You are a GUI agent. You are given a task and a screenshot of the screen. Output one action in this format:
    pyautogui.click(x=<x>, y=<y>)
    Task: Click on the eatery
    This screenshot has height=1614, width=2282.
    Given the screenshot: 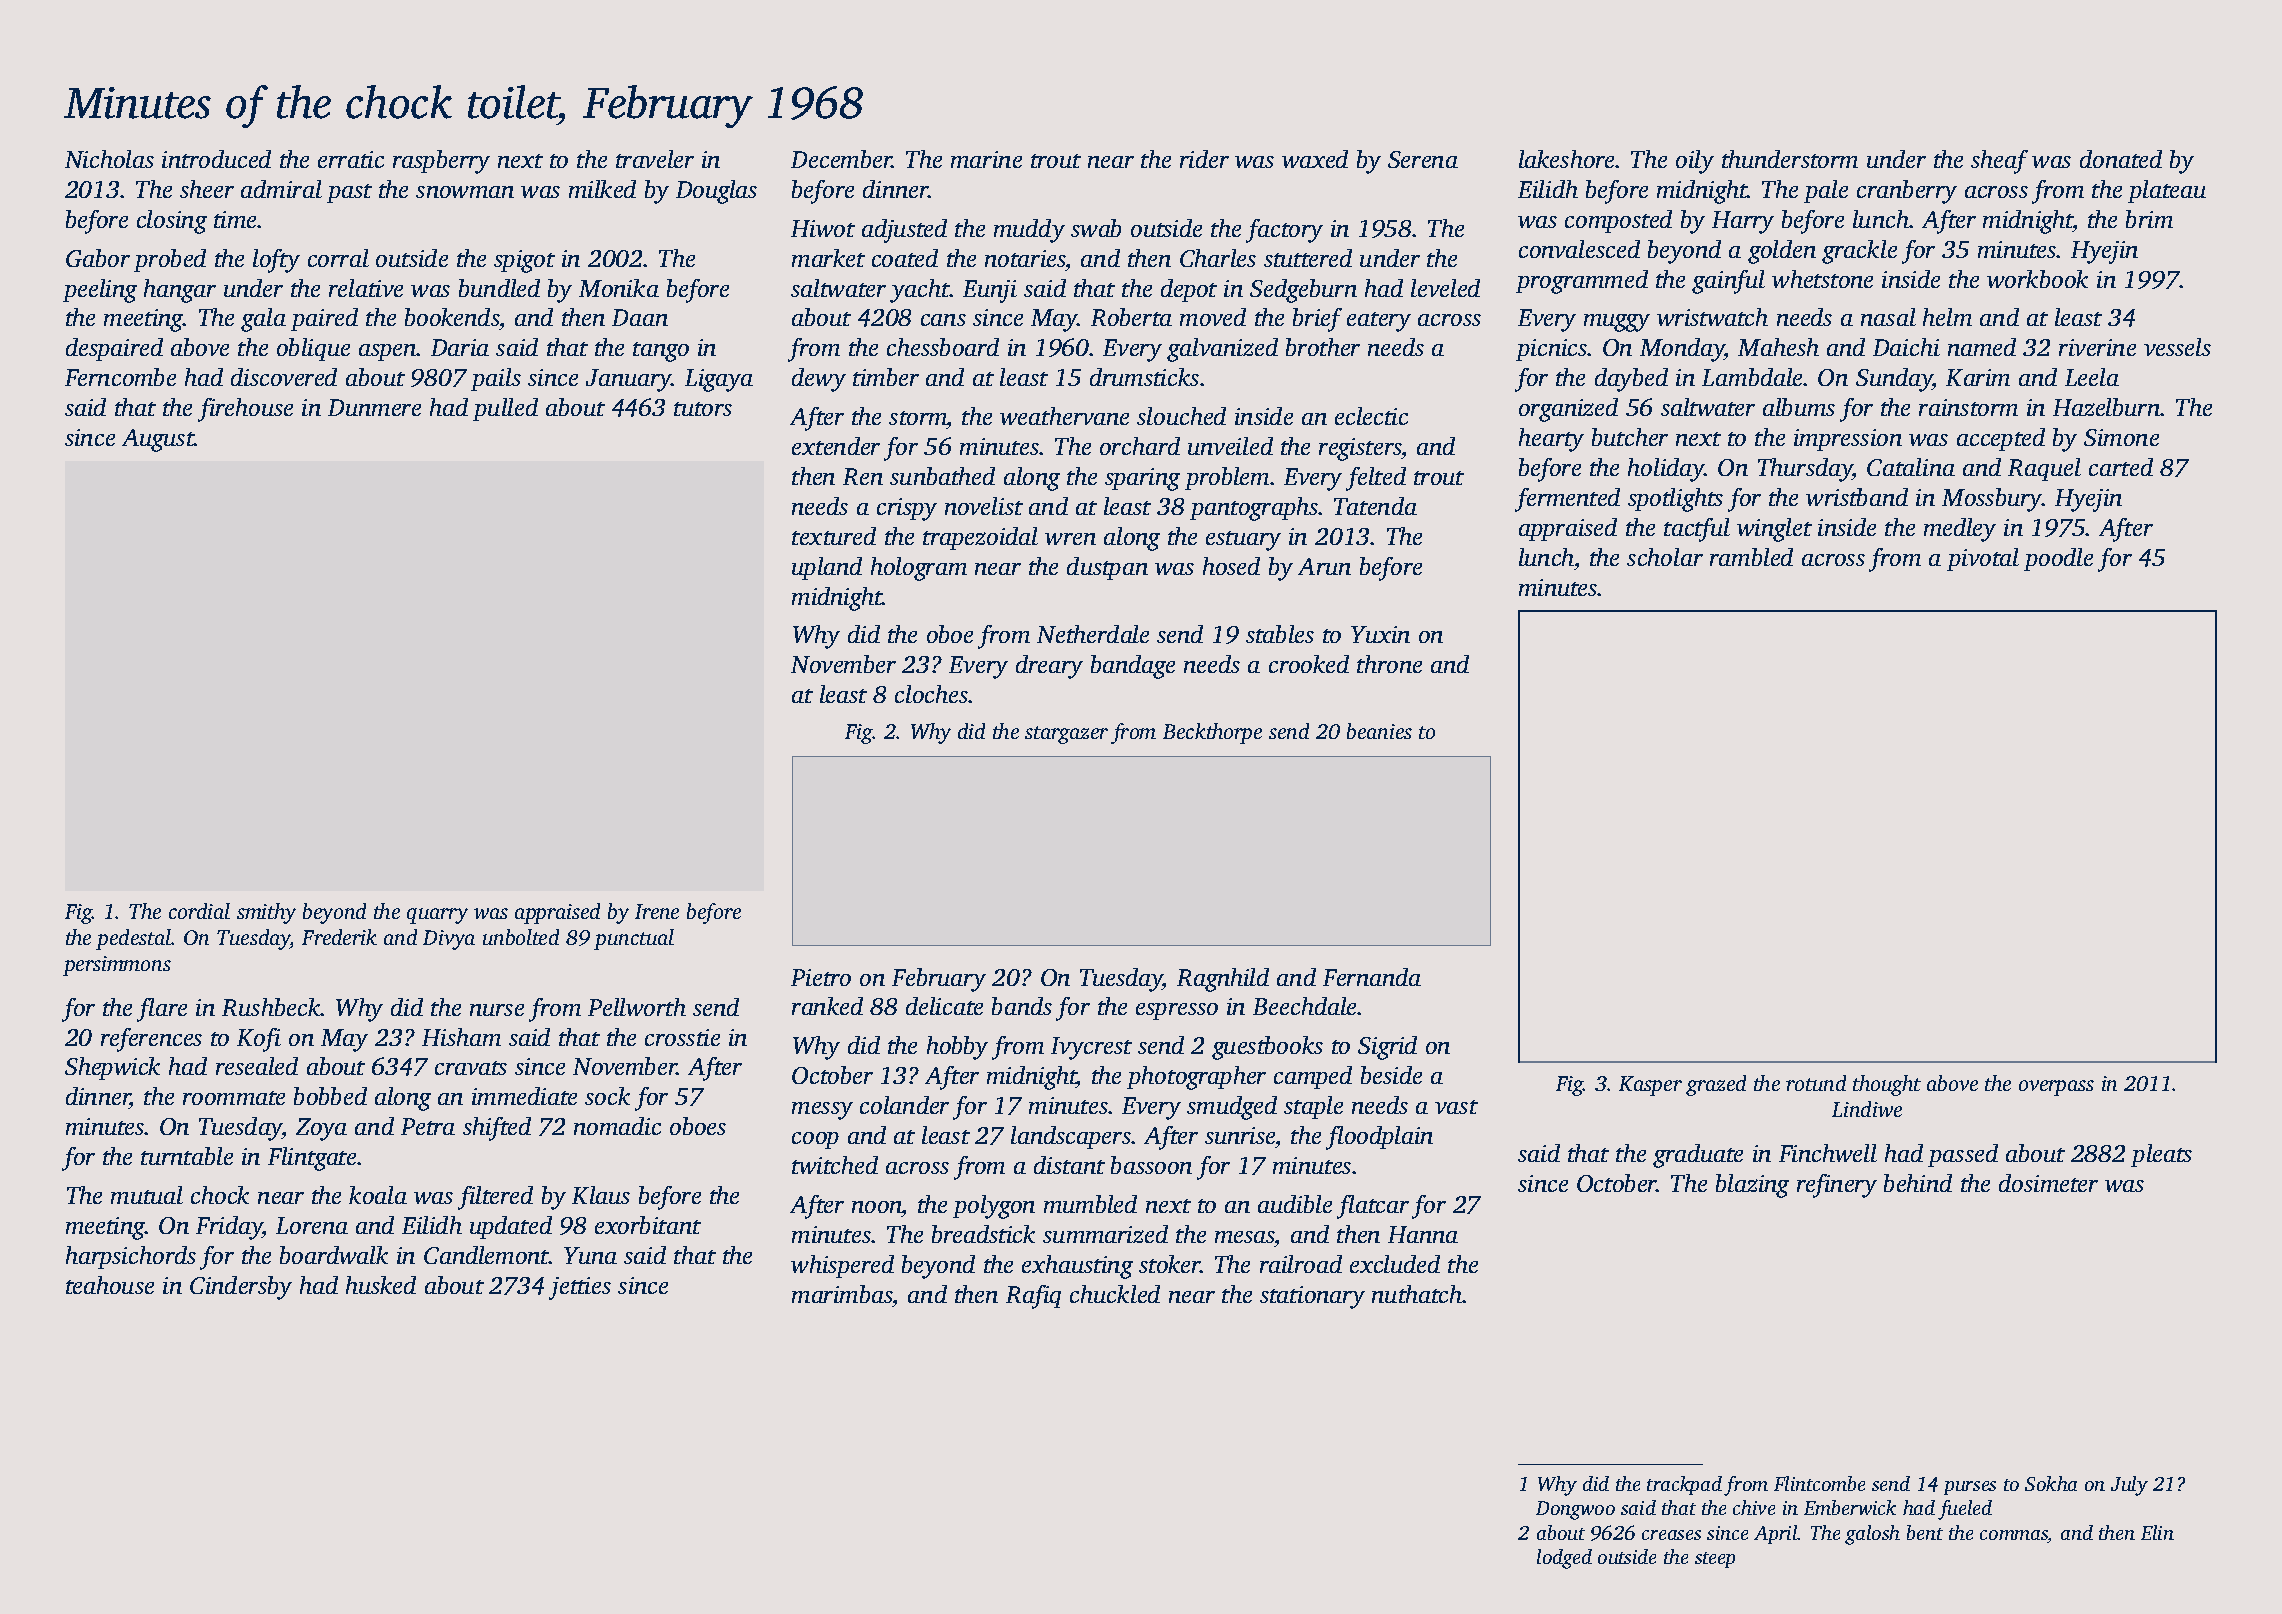 What is the action you would take?
    pyautogui.click(x=1379, y=322)
